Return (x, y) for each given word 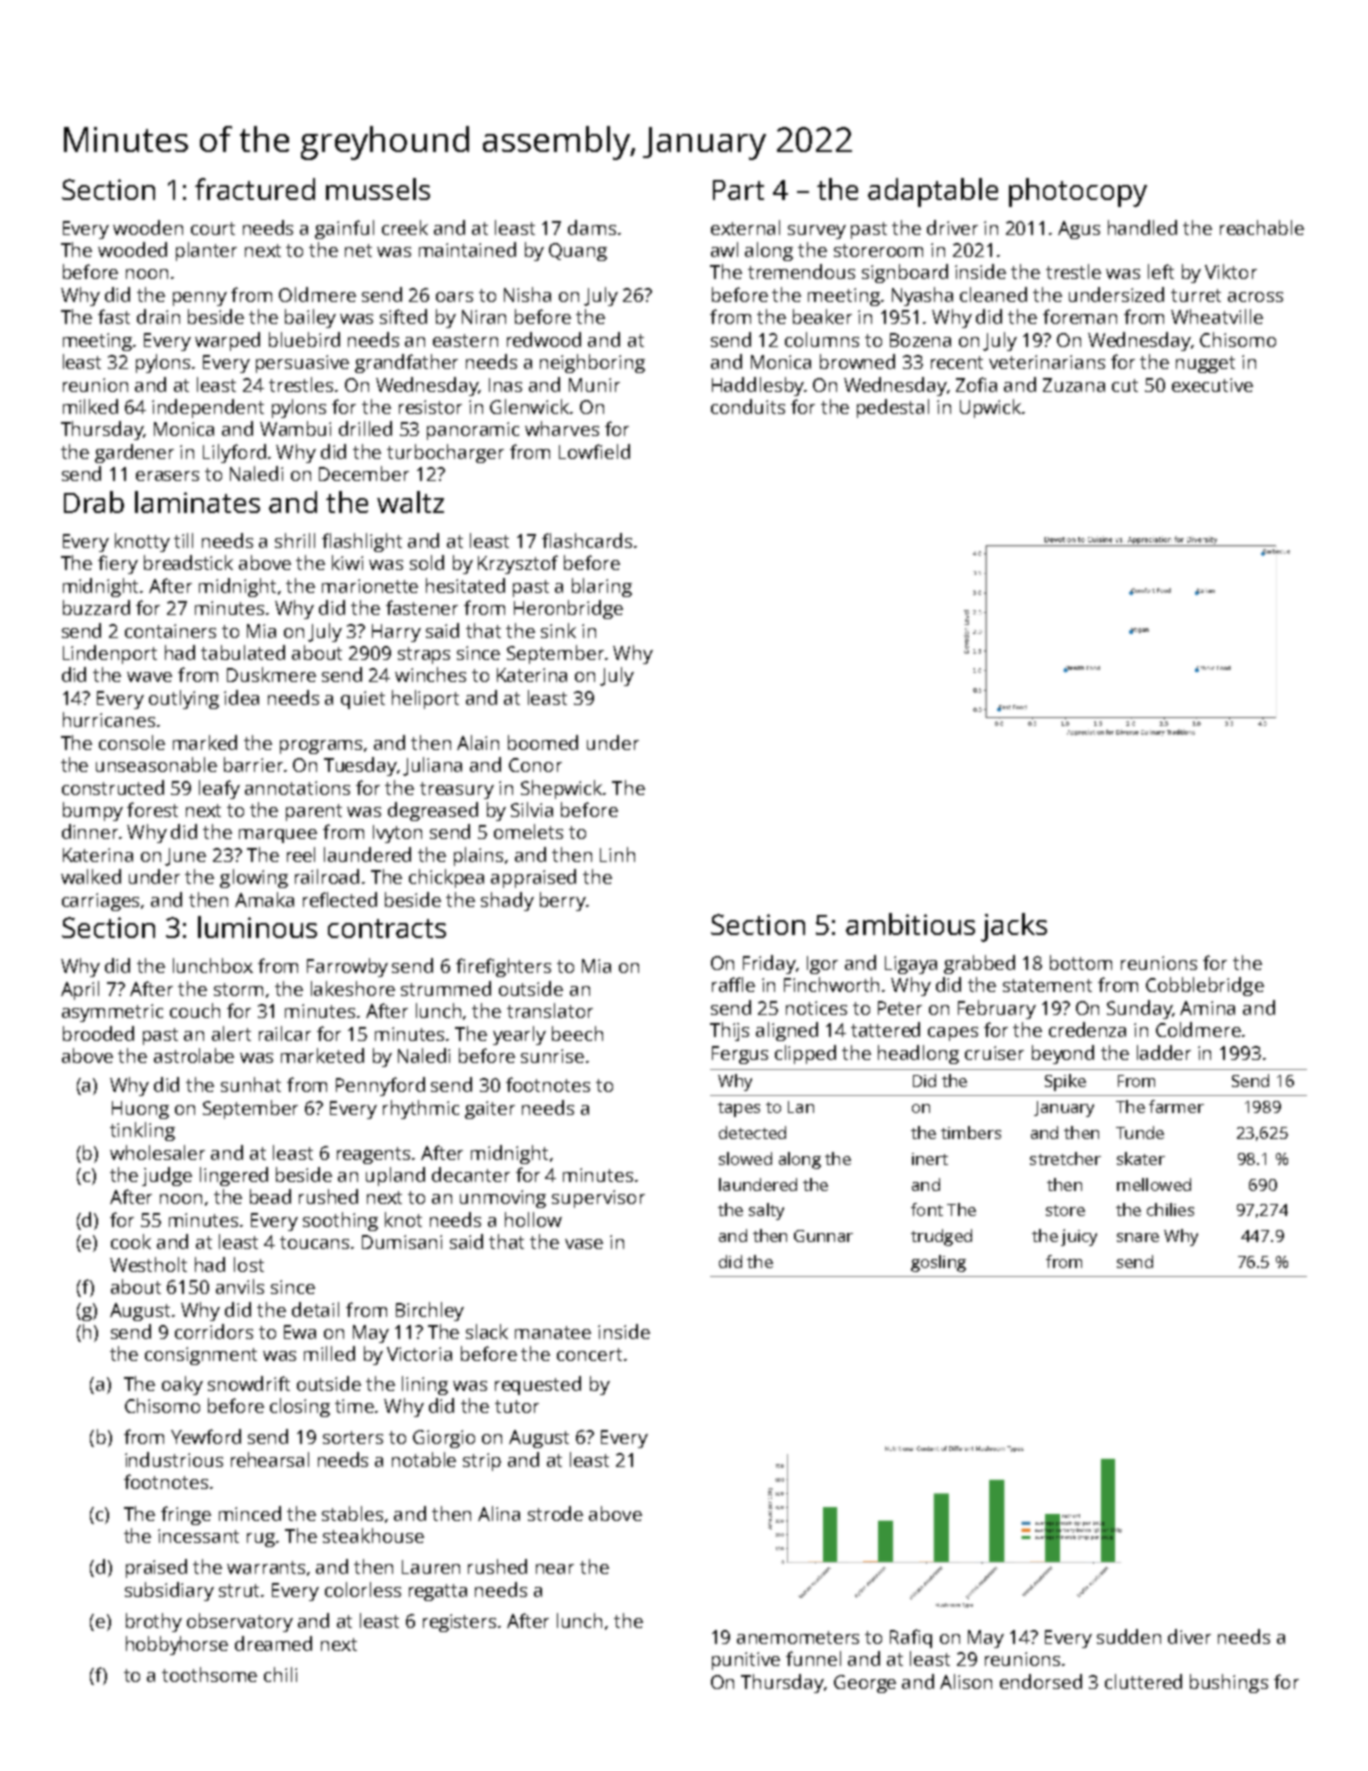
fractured (255, 189)
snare (1138, 1237)
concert (589, 1354)
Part (738, 190)
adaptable (933, 192)
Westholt (148, 1264)
